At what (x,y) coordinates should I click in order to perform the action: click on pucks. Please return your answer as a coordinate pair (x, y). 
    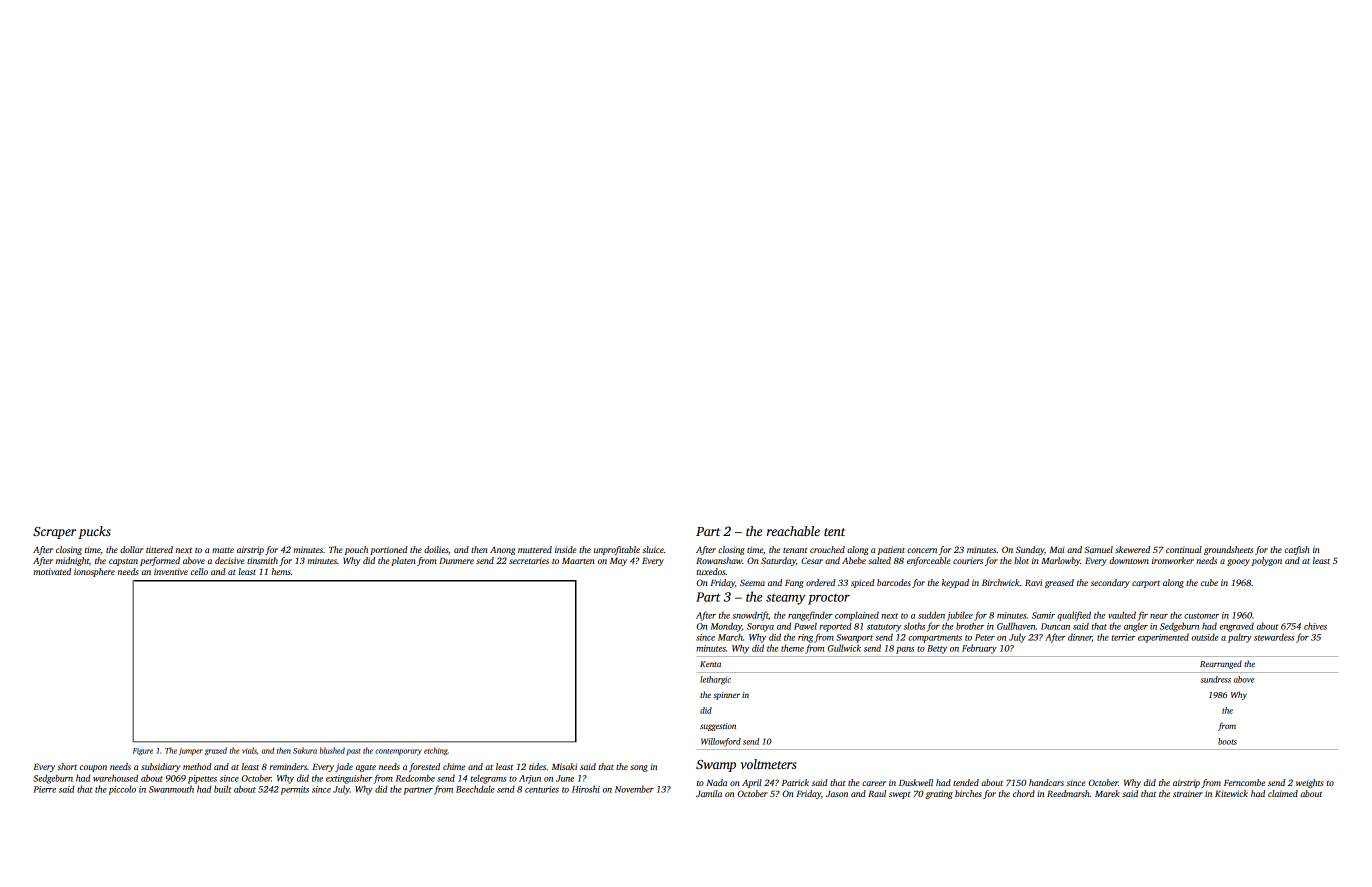
    Looking at the image, I should click on (94, 532).
